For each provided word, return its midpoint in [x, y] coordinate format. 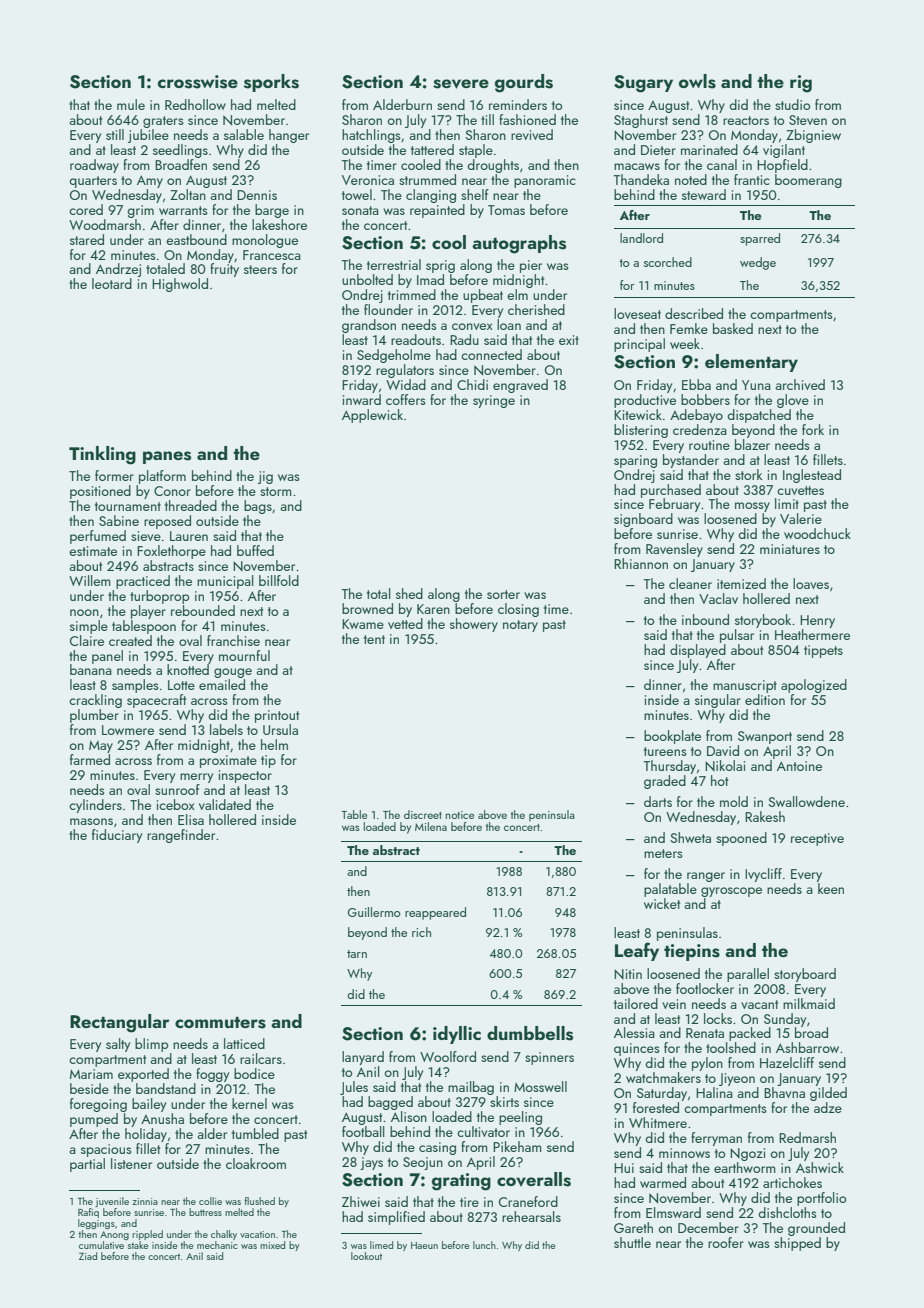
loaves [811, 583]
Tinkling [102, 455]
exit [569, 340]
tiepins [692, 952]
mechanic [217, 1245]
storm [276, 491]
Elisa [191, 819]
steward [704, 194]
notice [460, 815]
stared [87, 239]
